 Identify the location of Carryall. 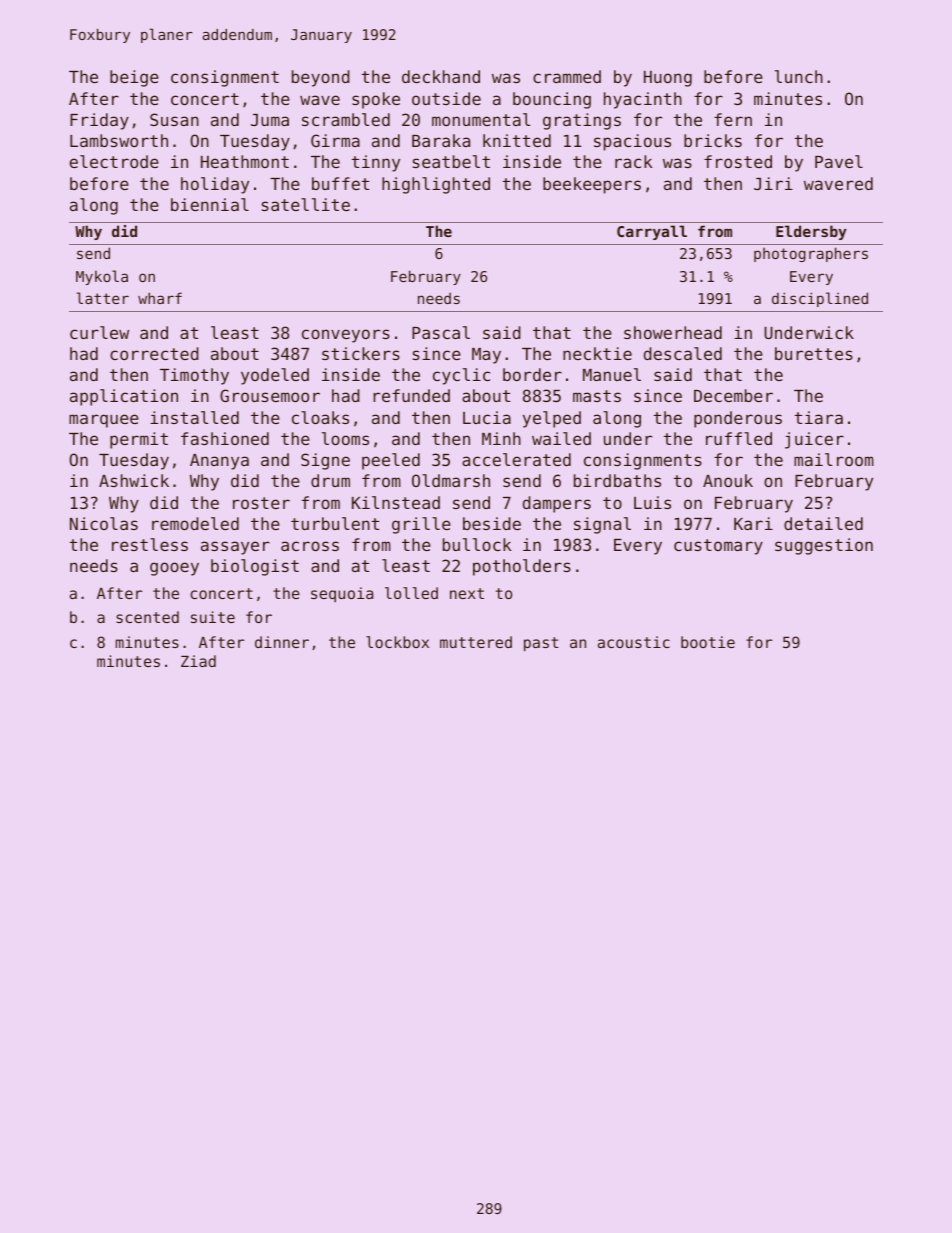
(652, 232).
